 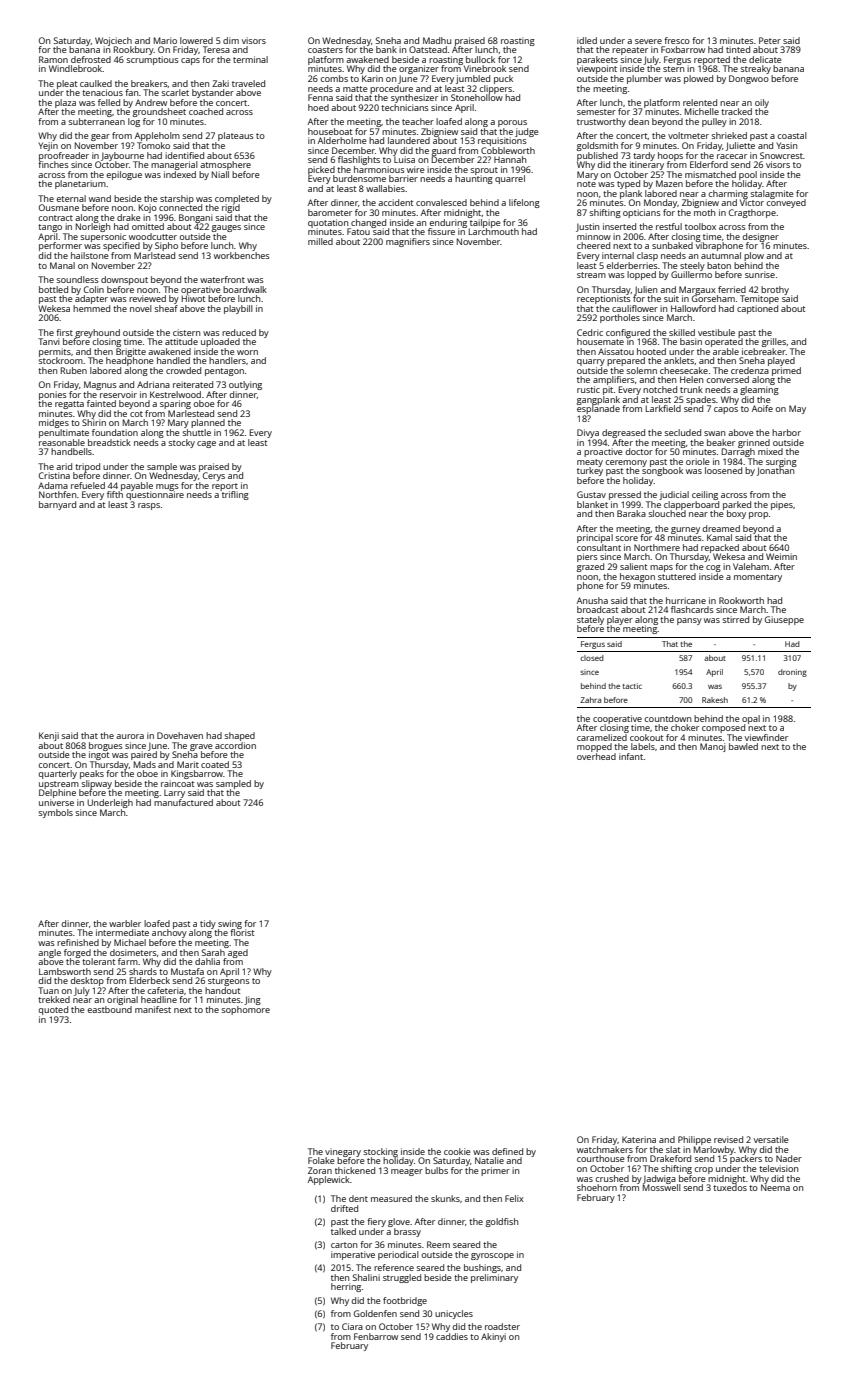 What do you see at coordinates (642, 370) in the screenshot?
I see `solemn` at bounding box center [642, 370].
